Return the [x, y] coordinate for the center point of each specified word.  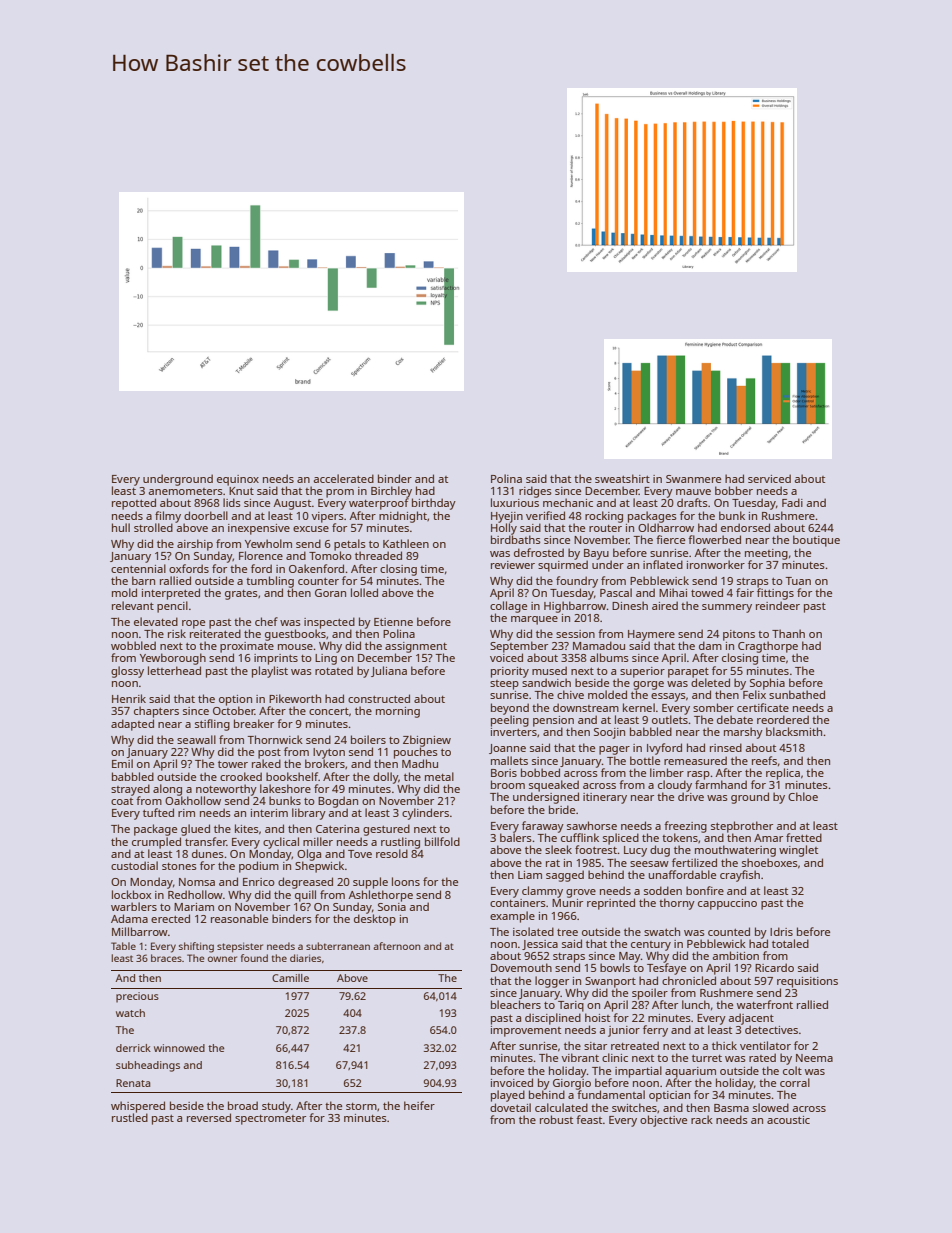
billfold [442, 841]
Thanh [788, 633]
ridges [535, 492]
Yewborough [173, 659]
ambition [736, 955]
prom [340, 493]
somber [713, 707]
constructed [379, 698]
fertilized [694, 862]
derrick [133, 1048]
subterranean [338, 946]
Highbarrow [575, 607]
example [512, 917]
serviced [769, 478]
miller [318, 841]
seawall [196, 739]
